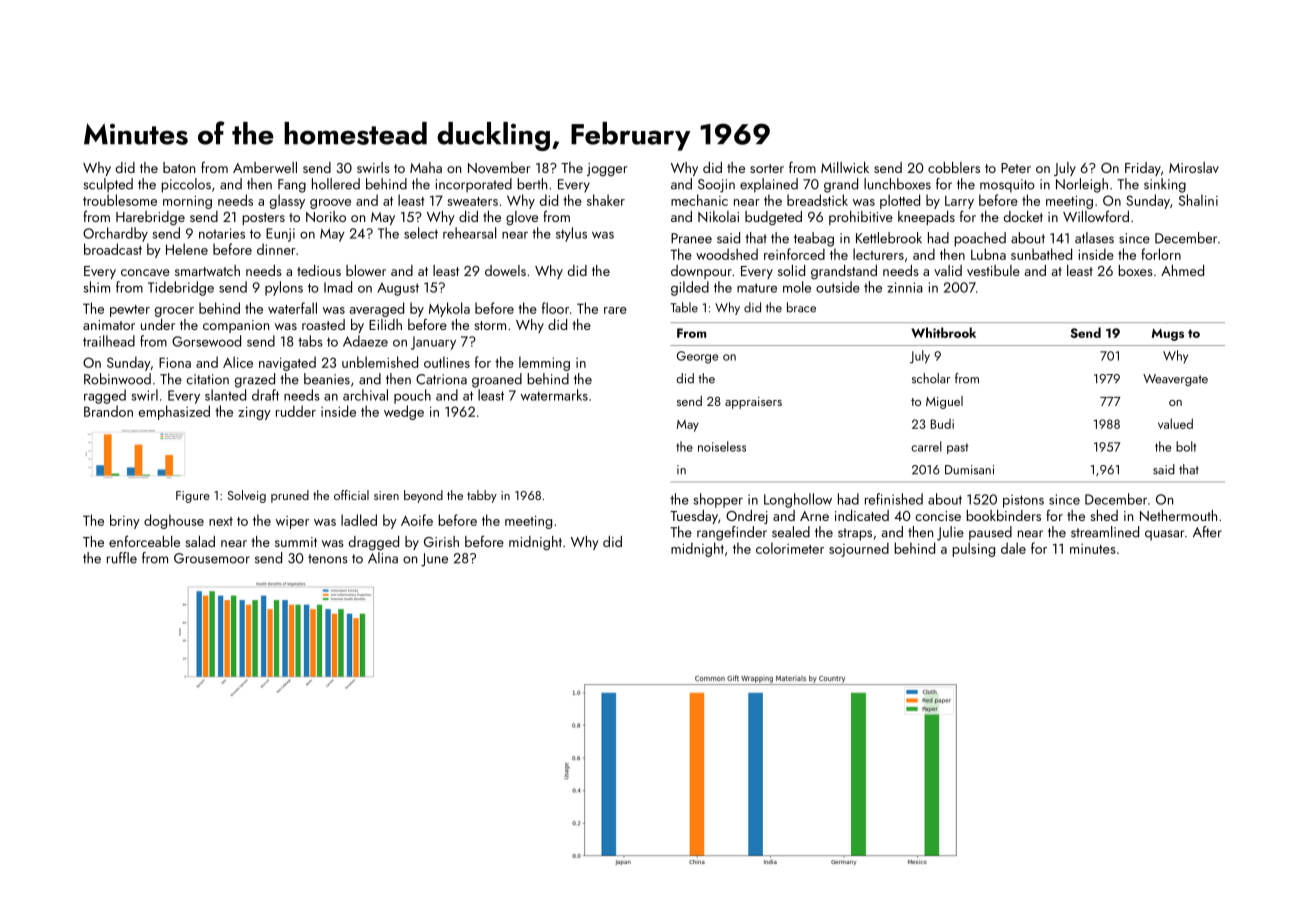 The width and height of the image is (1308, 924). Describe the element at coordinates (607, 170) in the image. I see `jogger` at that location.
